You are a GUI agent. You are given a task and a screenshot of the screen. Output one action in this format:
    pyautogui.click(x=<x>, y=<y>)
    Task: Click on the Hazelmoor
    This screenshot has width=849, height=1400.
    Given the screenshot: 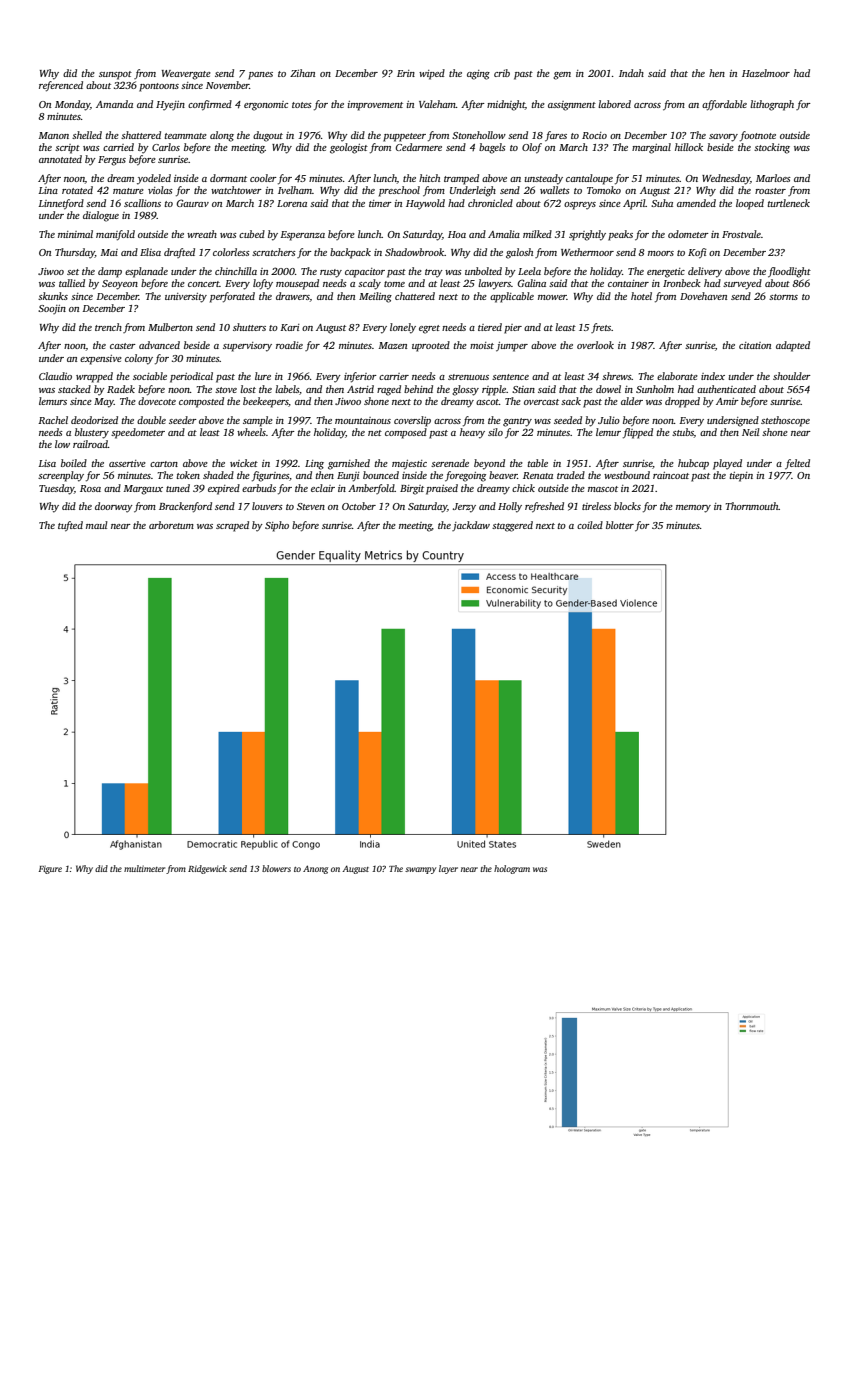 What is the action you would take?
    pyautogui.click(x=766, y=73)
